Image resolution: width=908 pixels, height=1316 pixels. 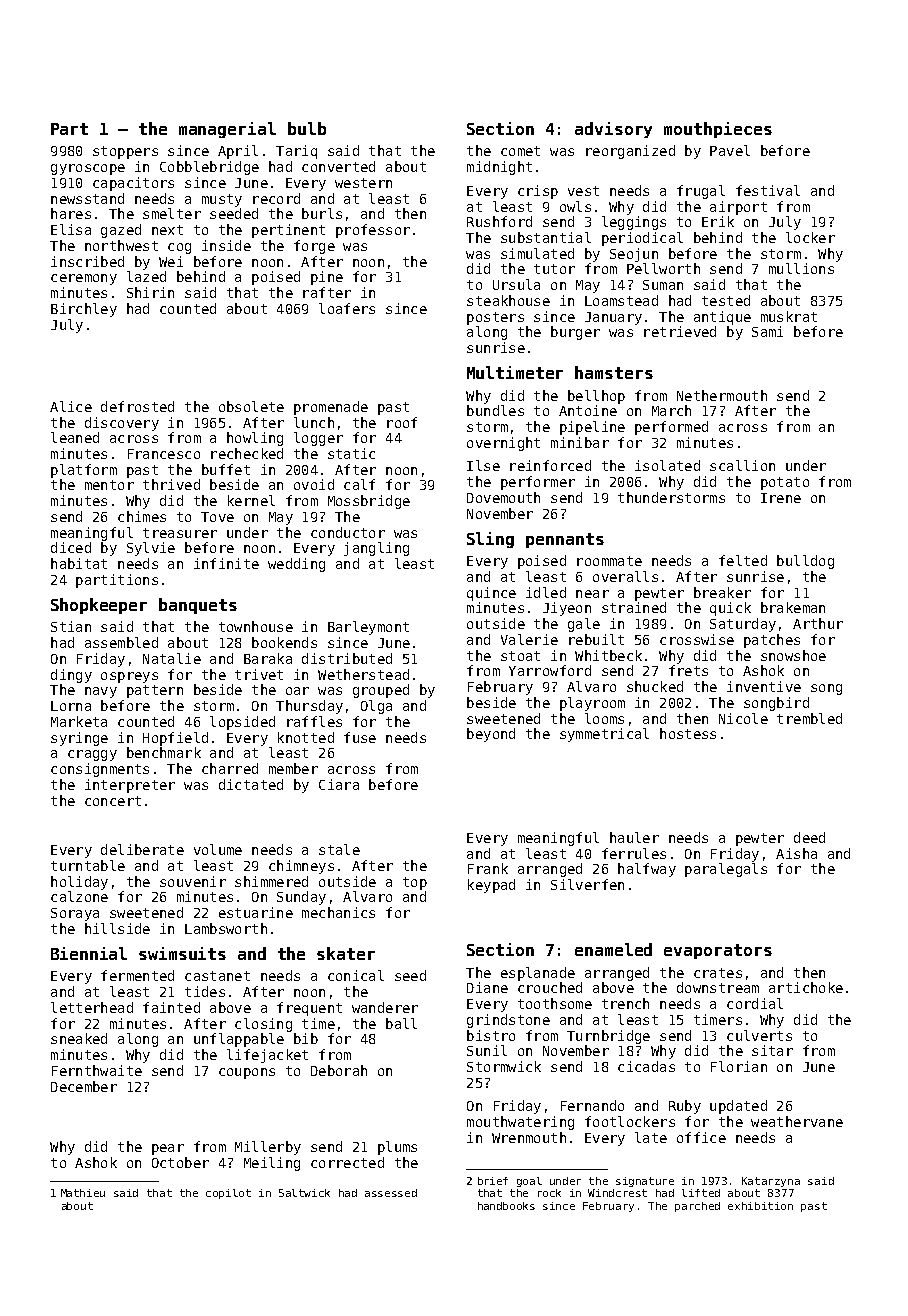 I want to click on idled, so click(x=546, y=592).
